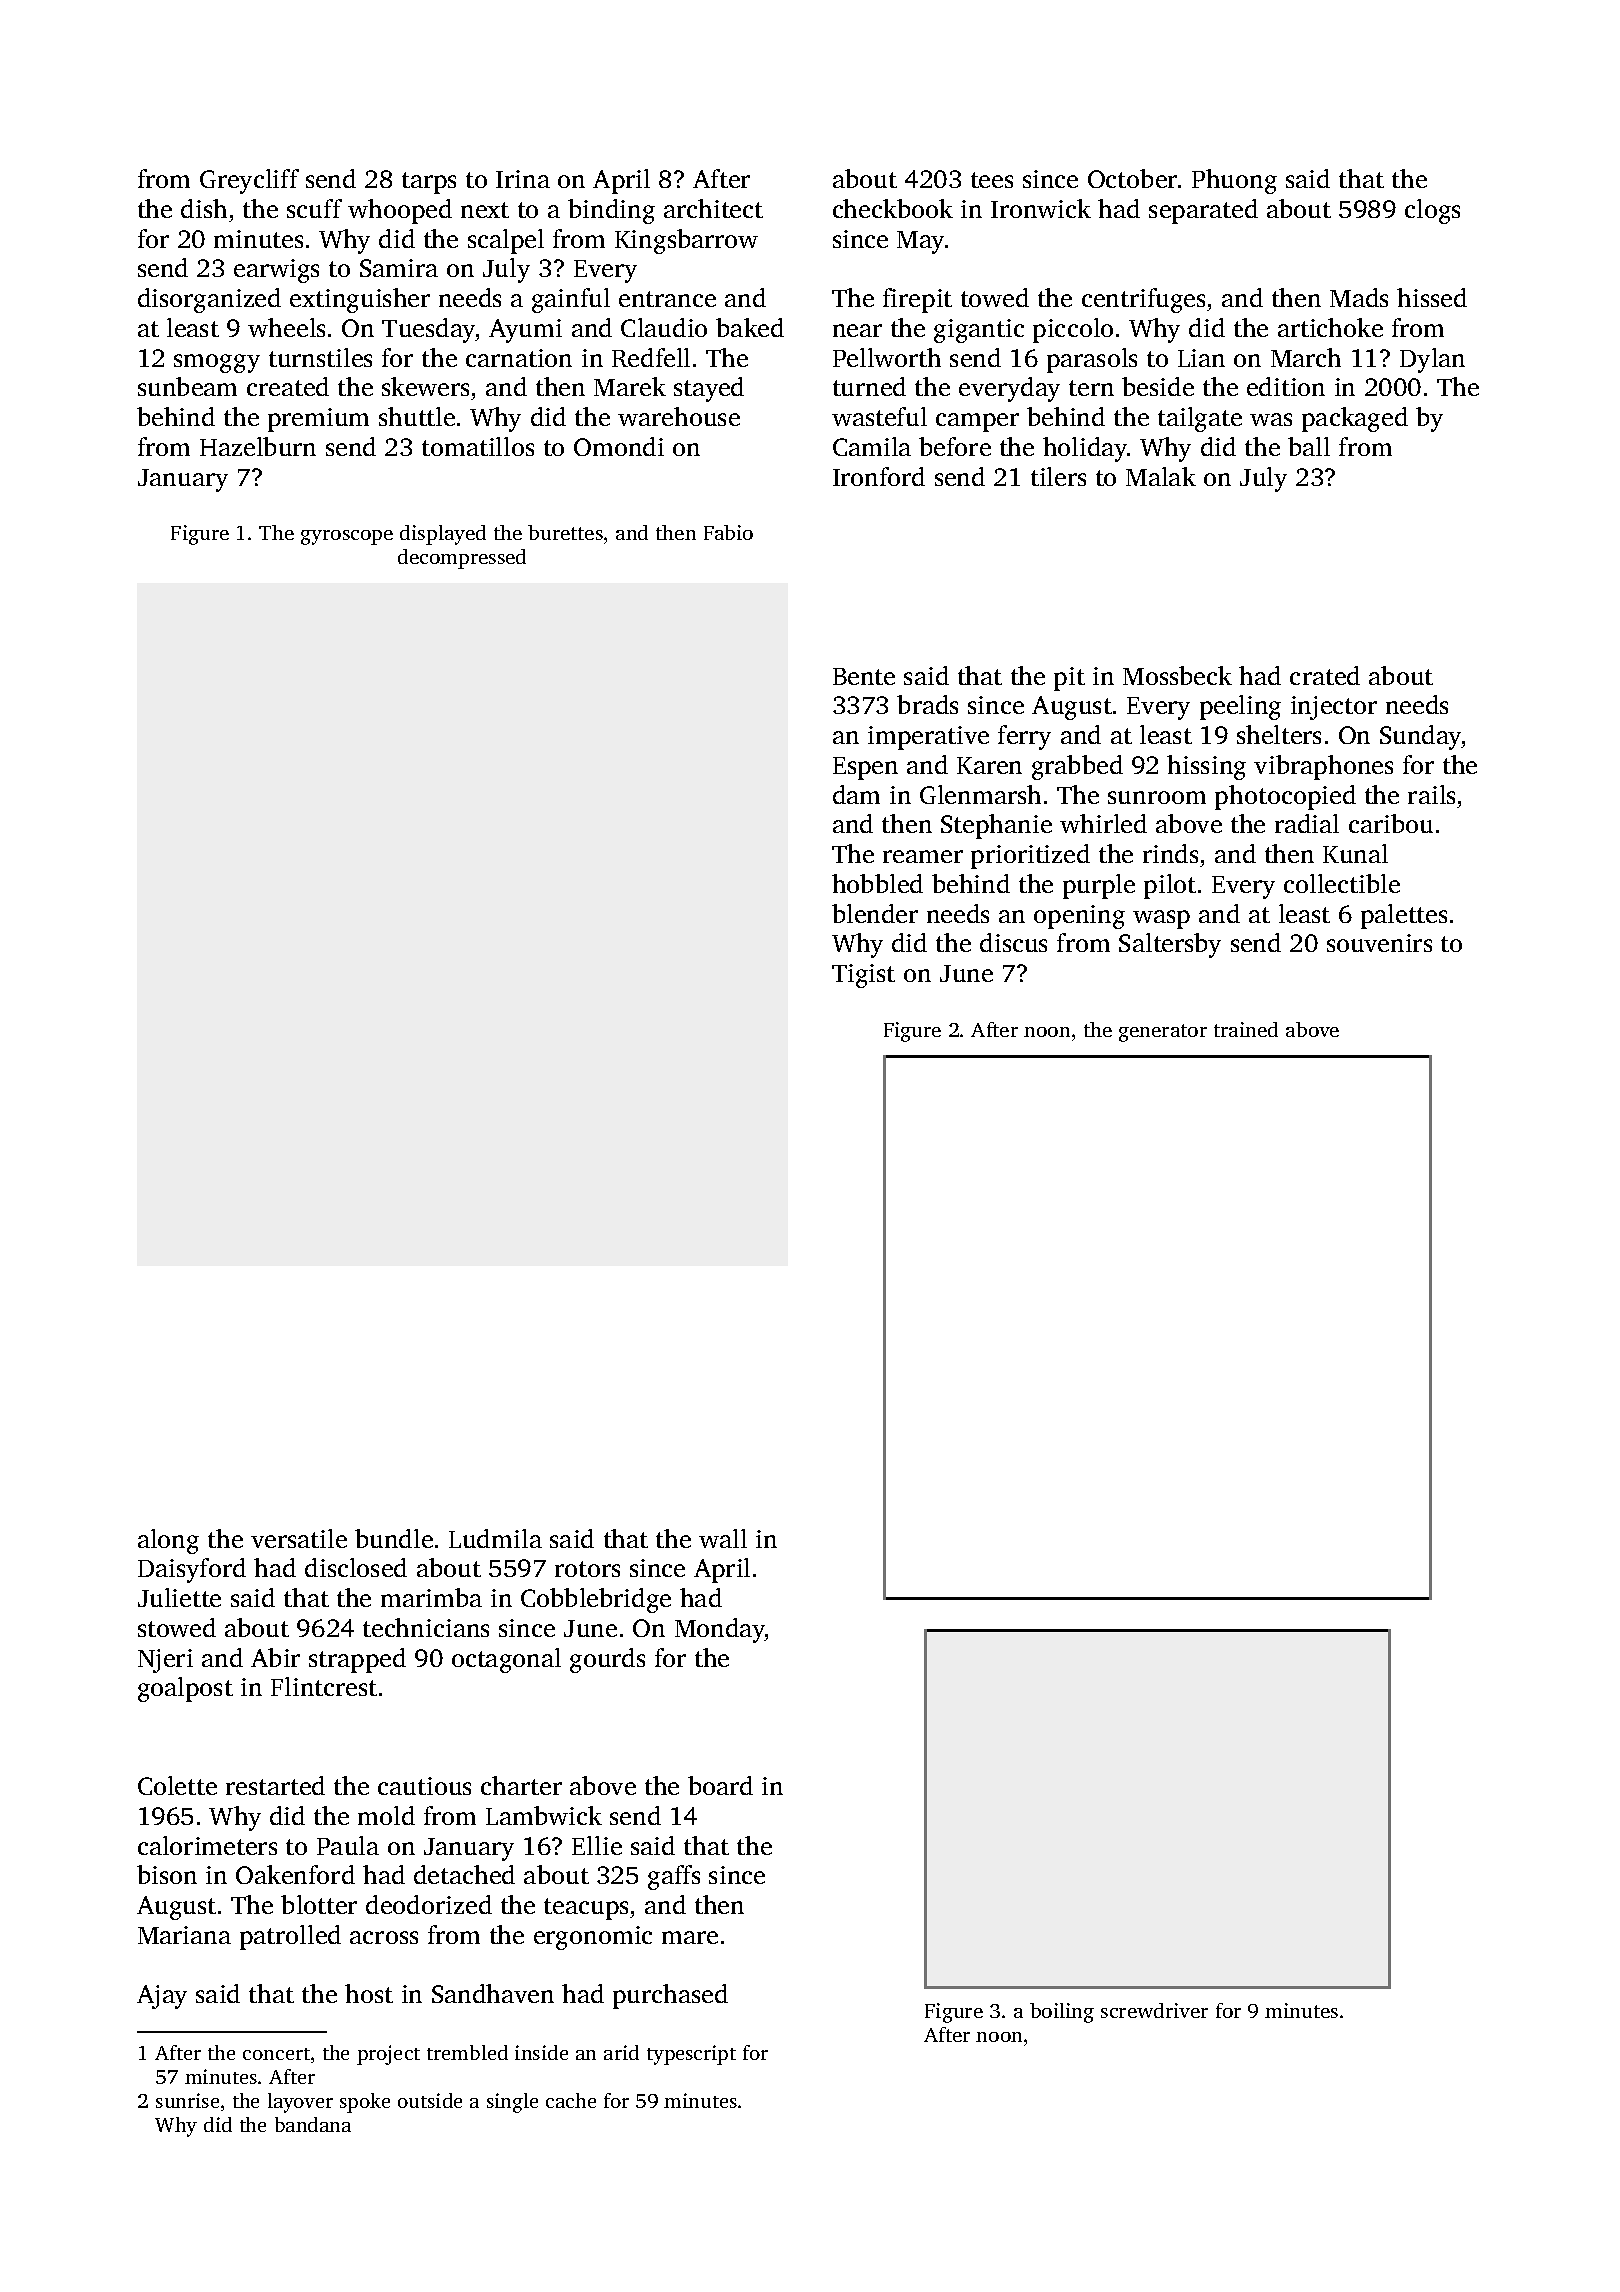 Image resolution: width=1620 pixels, height=2292 pixels. What do you see at coordinates (347, 537) in the page?
I see `gyroscope` at bounding box center [347, 537].
